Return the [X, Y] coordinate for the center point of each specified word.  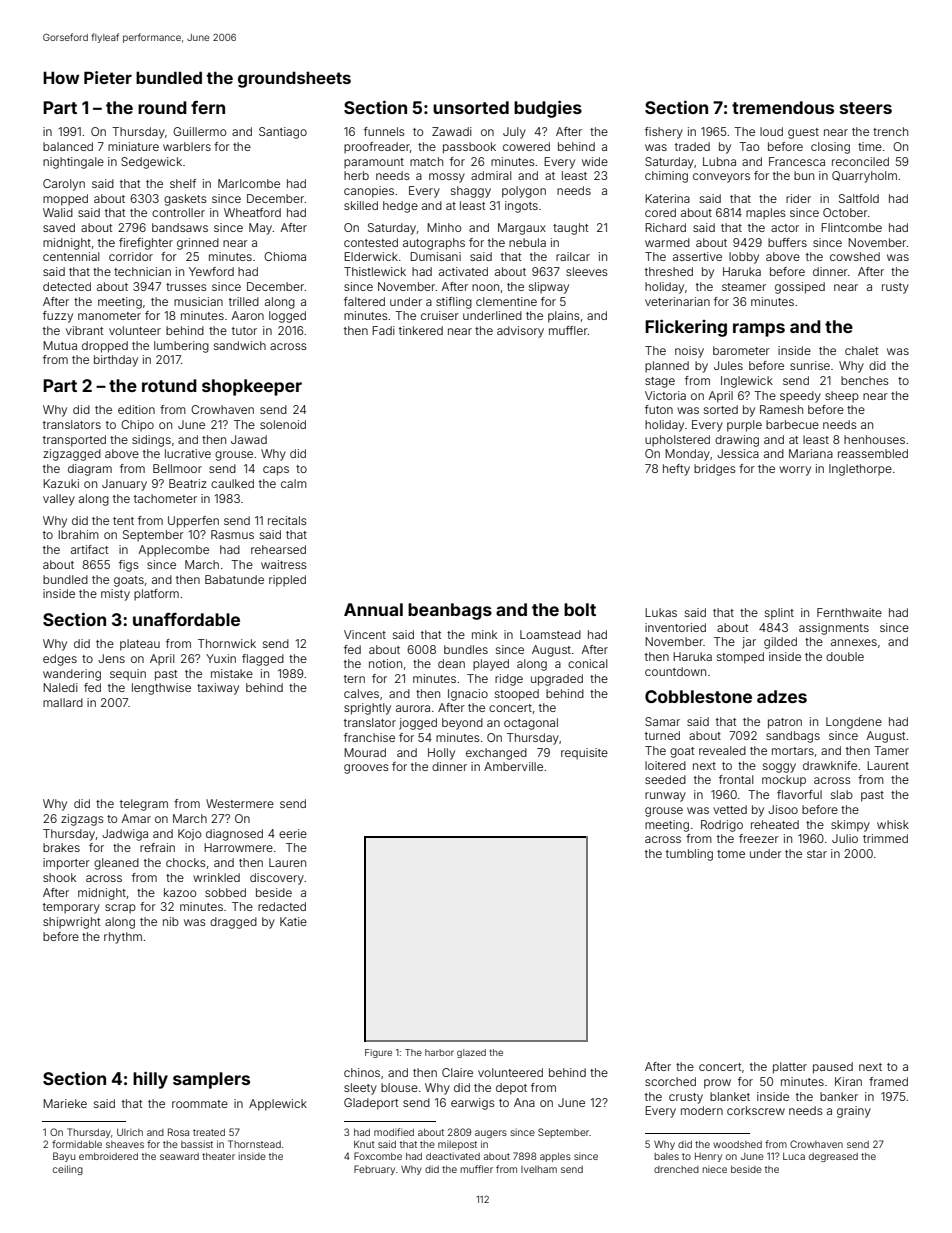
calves [361, 693]
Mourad [365, 752]
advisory [520, 332]
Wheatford [252, 212]
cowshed [855, 256]
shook [59, 877]
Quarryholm [864, 177]
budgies [548, 109]
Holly [441, 754]
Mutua [60, 345]
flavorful [799, 794]
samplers [211, 1080]
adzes [782, 696]
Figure [378, 1053]
